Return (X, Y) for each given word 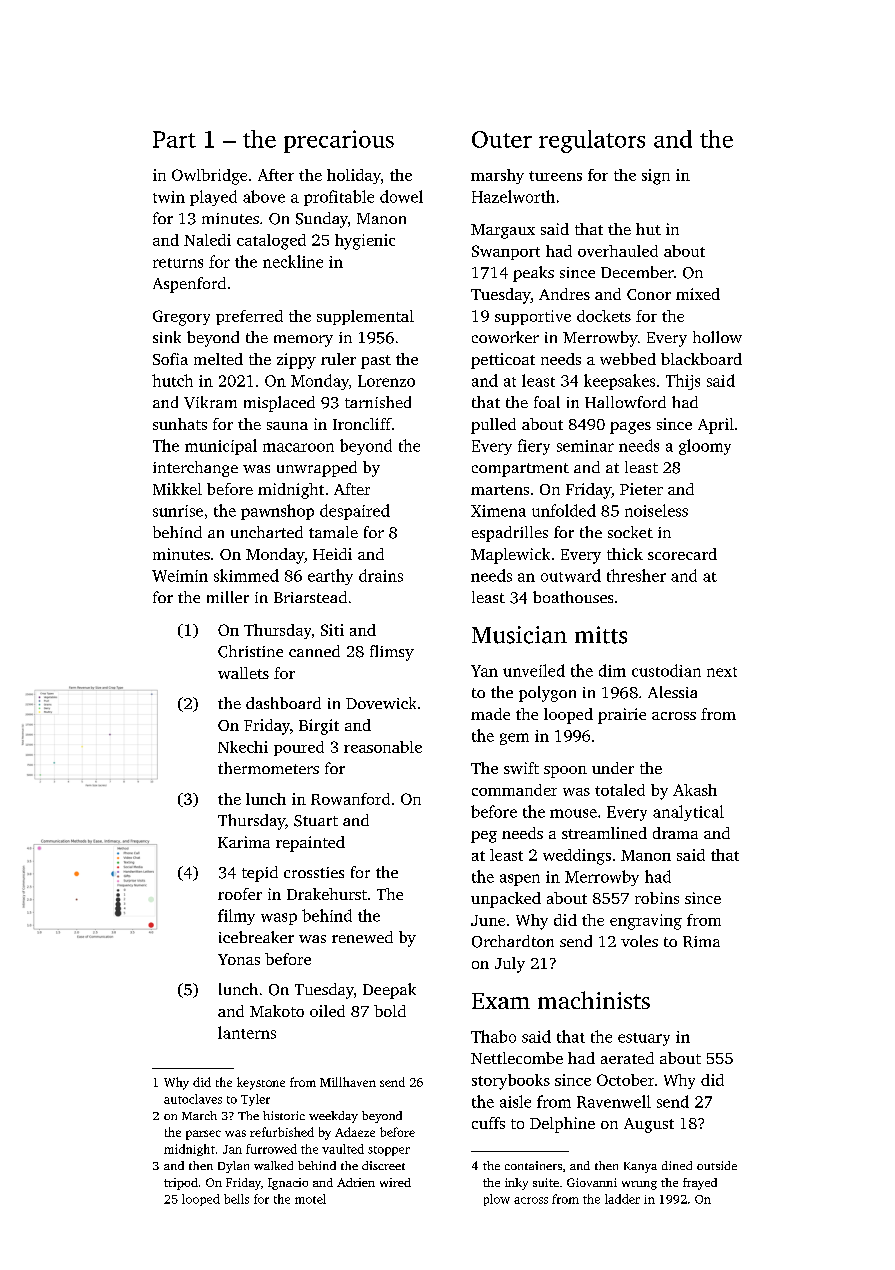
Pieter (641, 489)
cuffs (488, 1123)
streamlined (604, 833)
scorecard (682, 554)
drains (381, 575)
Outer (502, 139)
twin (169, 197)
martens (500, 490)
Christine (250, 651)
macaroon (298, 447)
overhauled (618, 251)
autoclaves (193, 1099)
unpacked (506, 900)
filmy (236, 917)
